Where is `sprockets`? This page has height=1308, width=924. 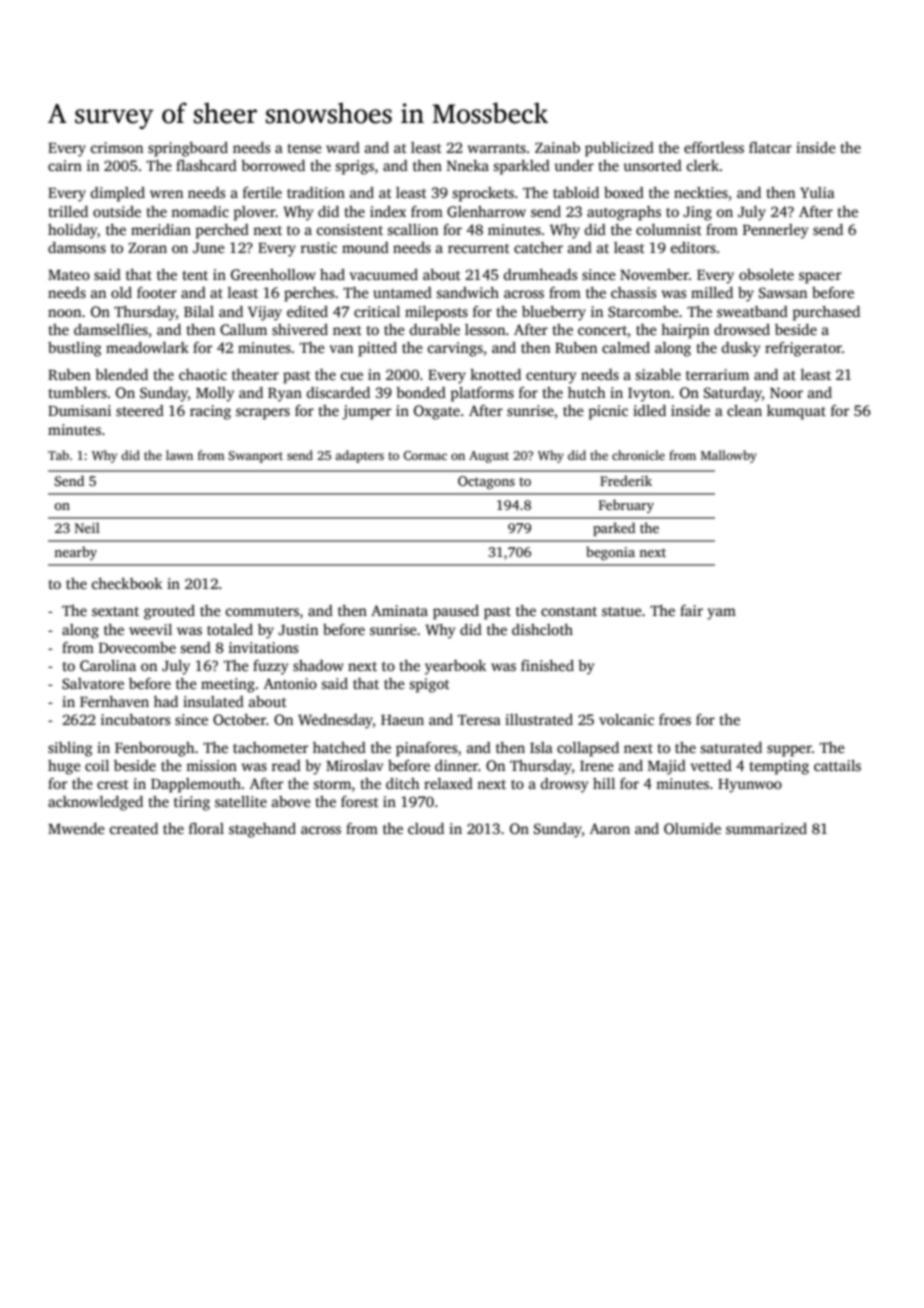 sprockets is located at coordinates (483, 194).
